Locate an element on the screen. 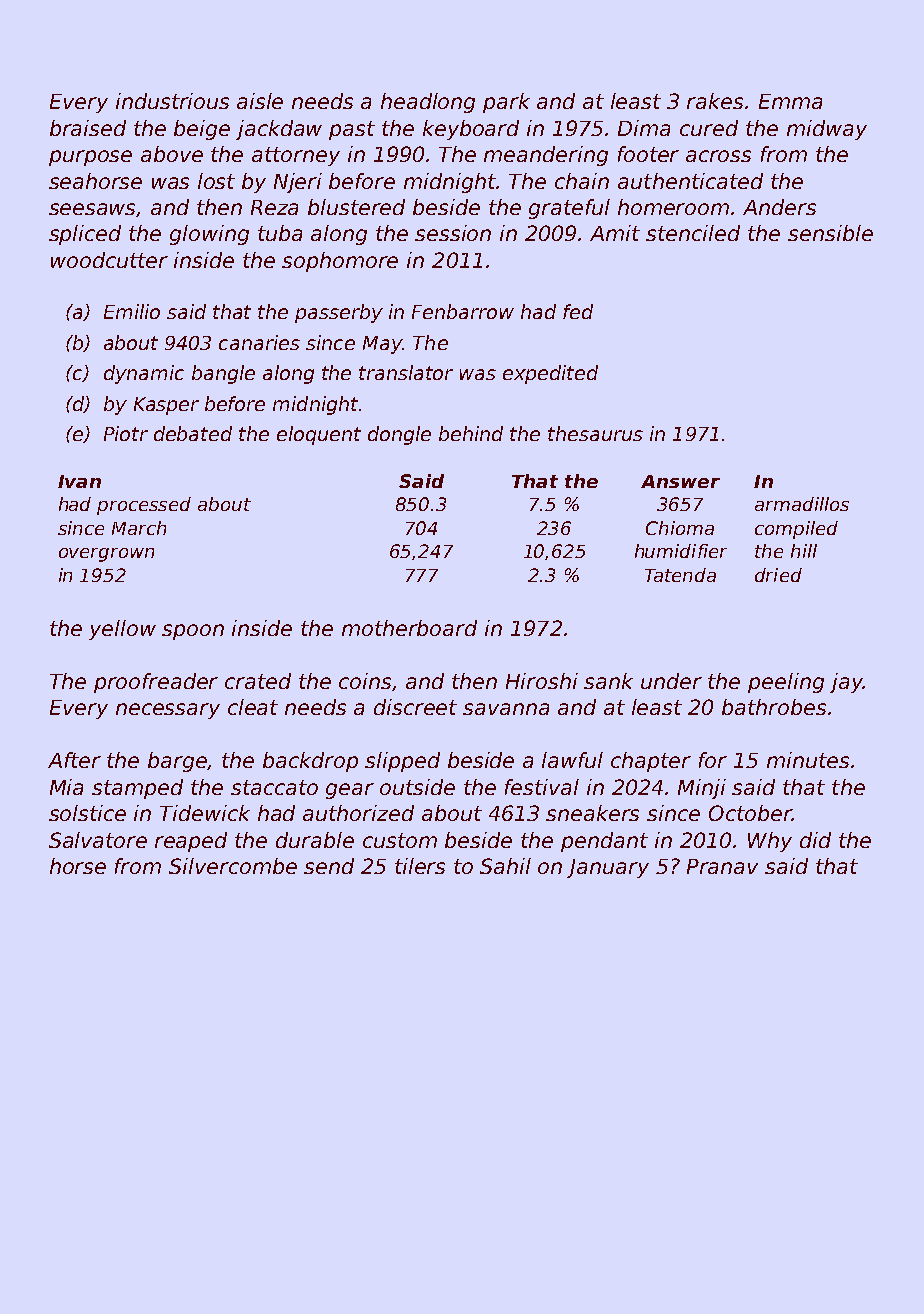 This screenshot has width=924, height=1314. Tatenda is located at coordinates (680, 575).
